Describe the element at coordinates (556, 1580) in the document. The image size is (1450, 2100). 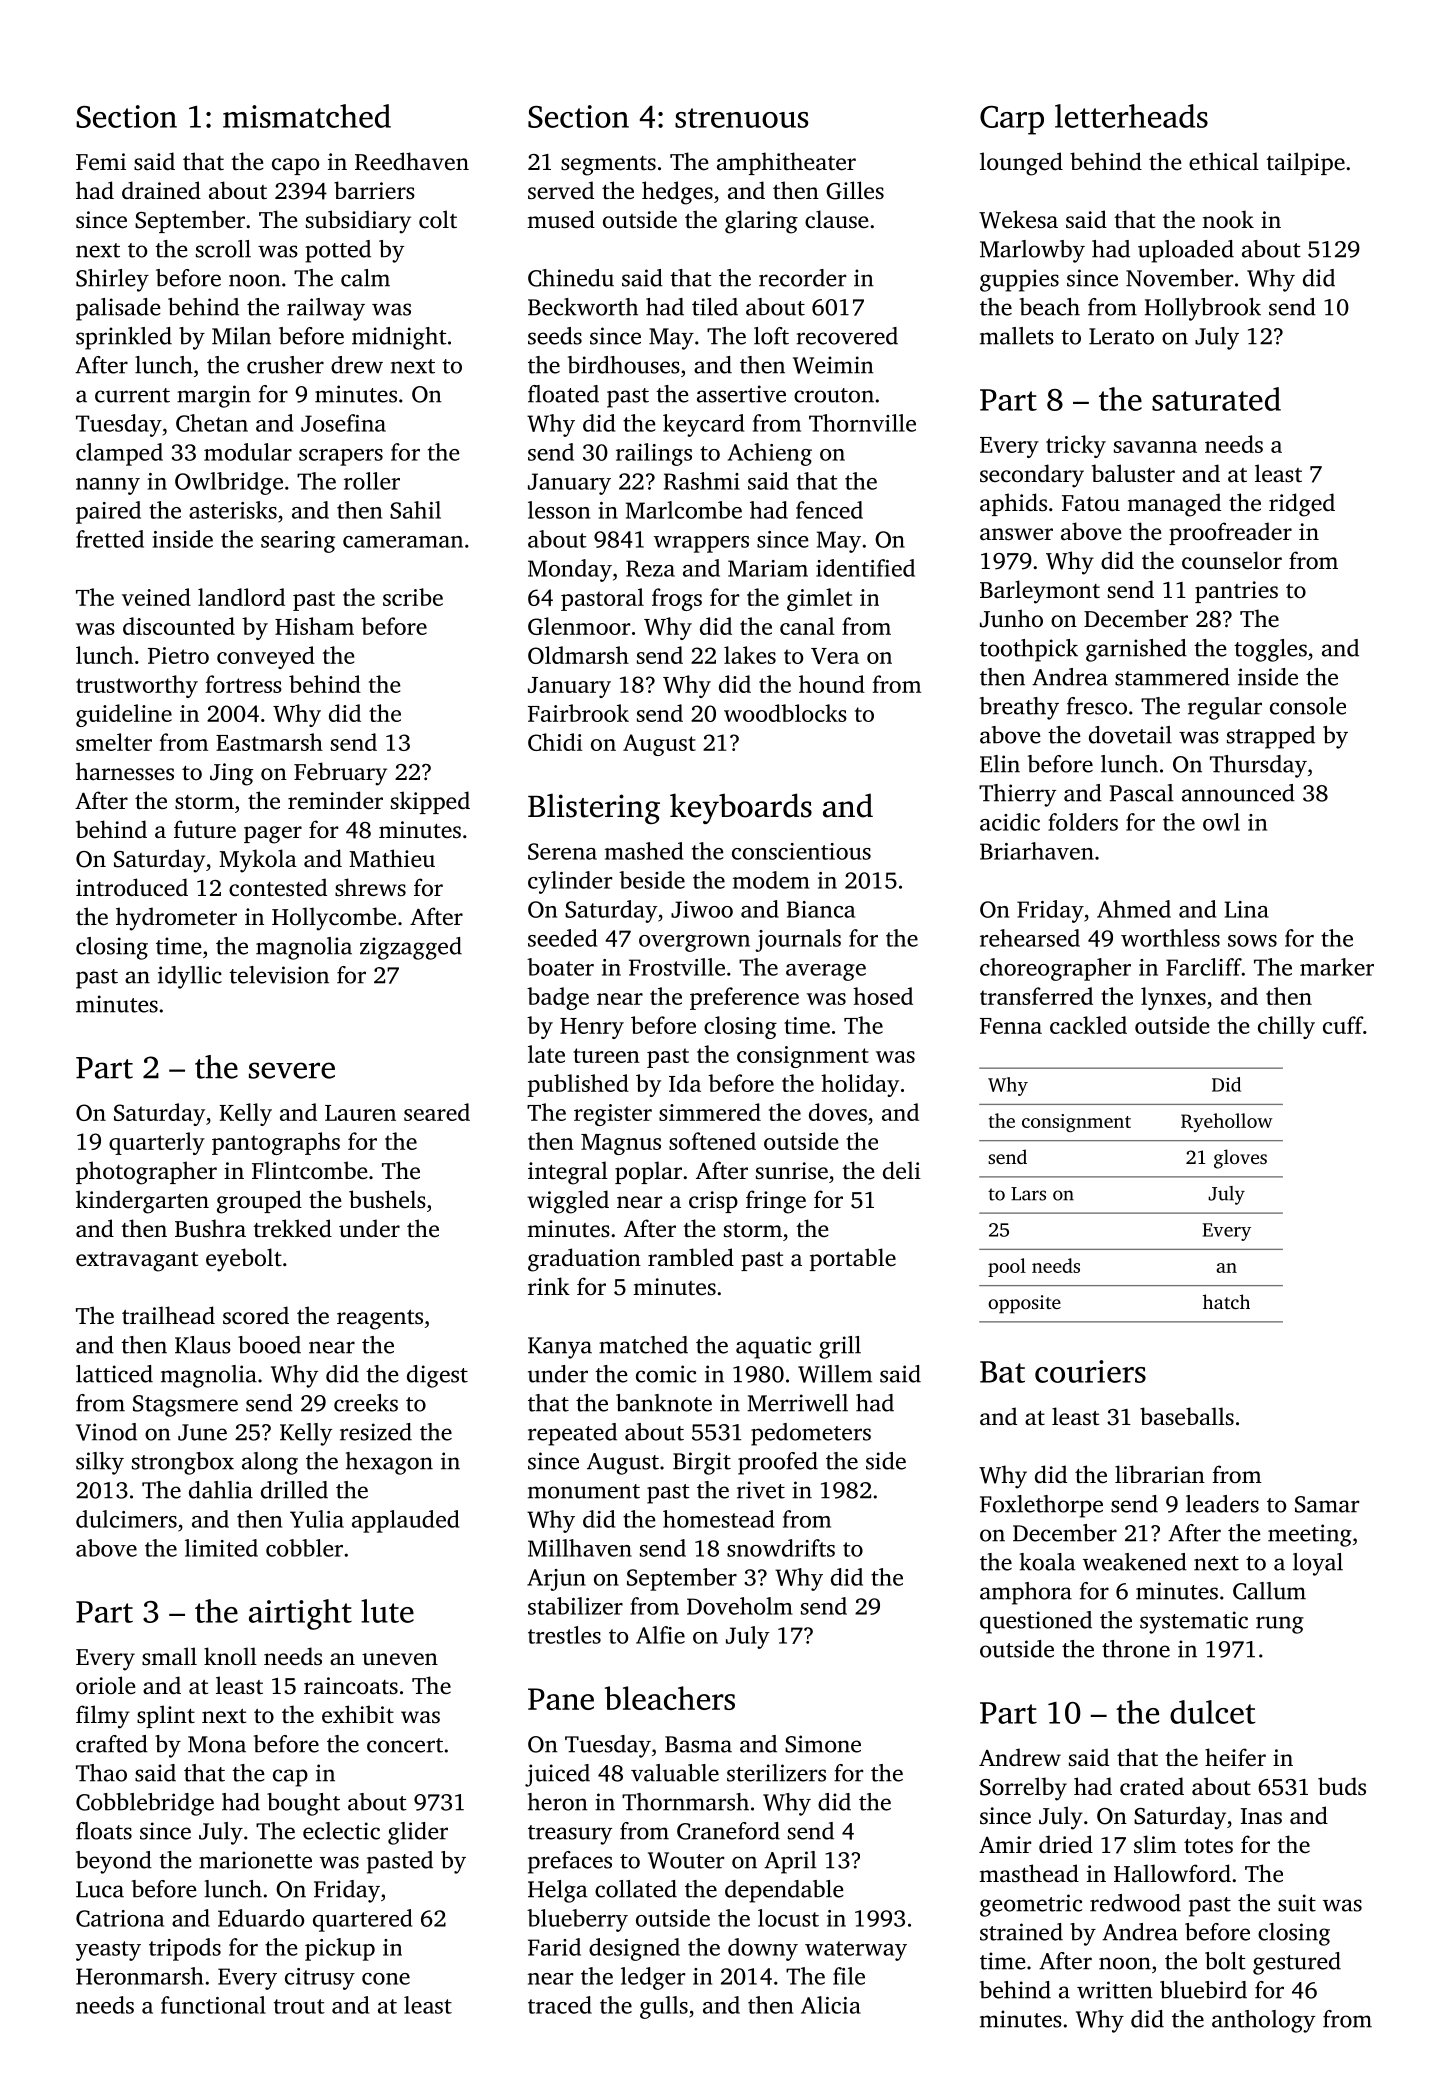
I see `Arjun` at that location.
